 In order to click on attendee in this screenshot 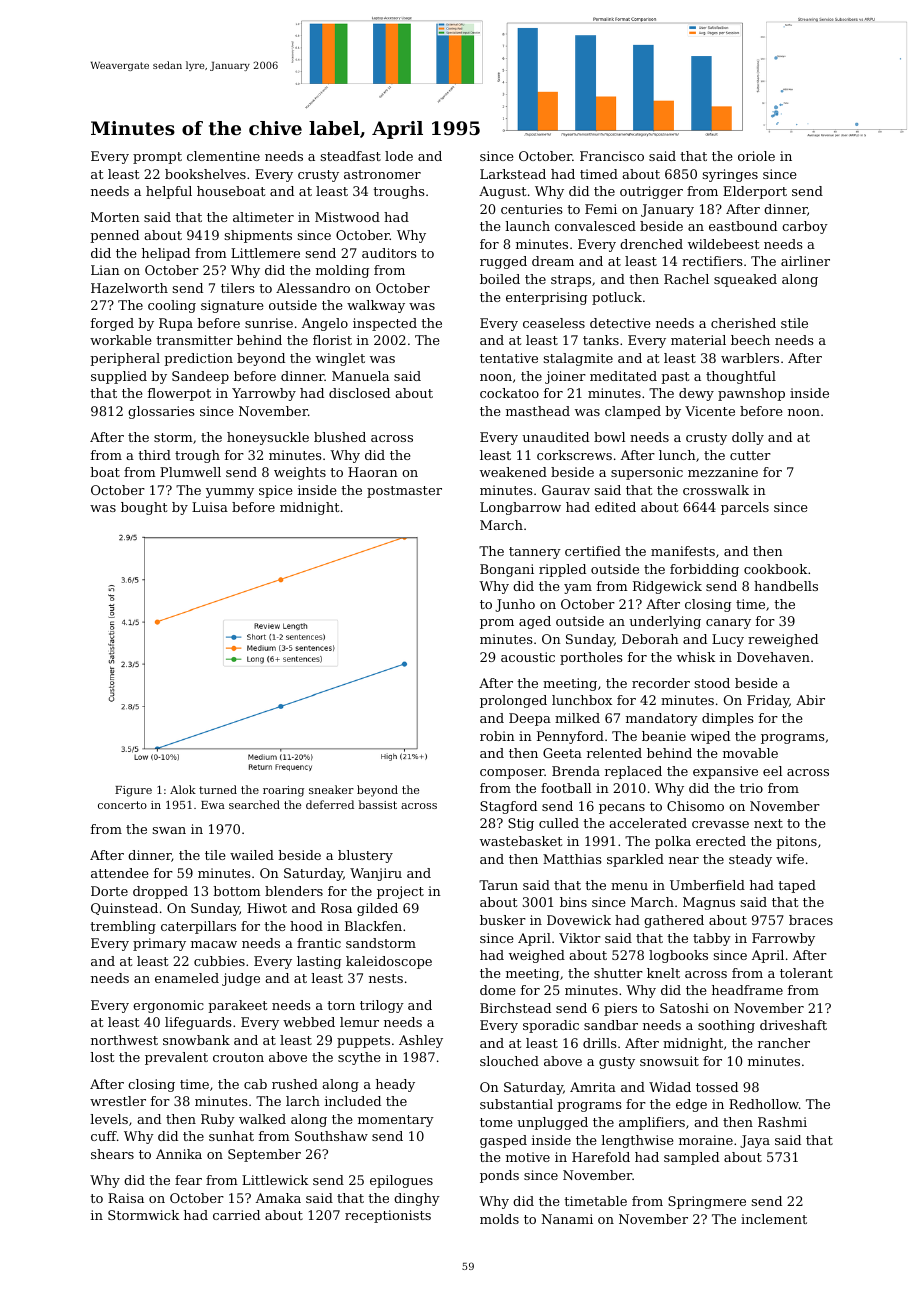, I will do `click(119, 873)`.
